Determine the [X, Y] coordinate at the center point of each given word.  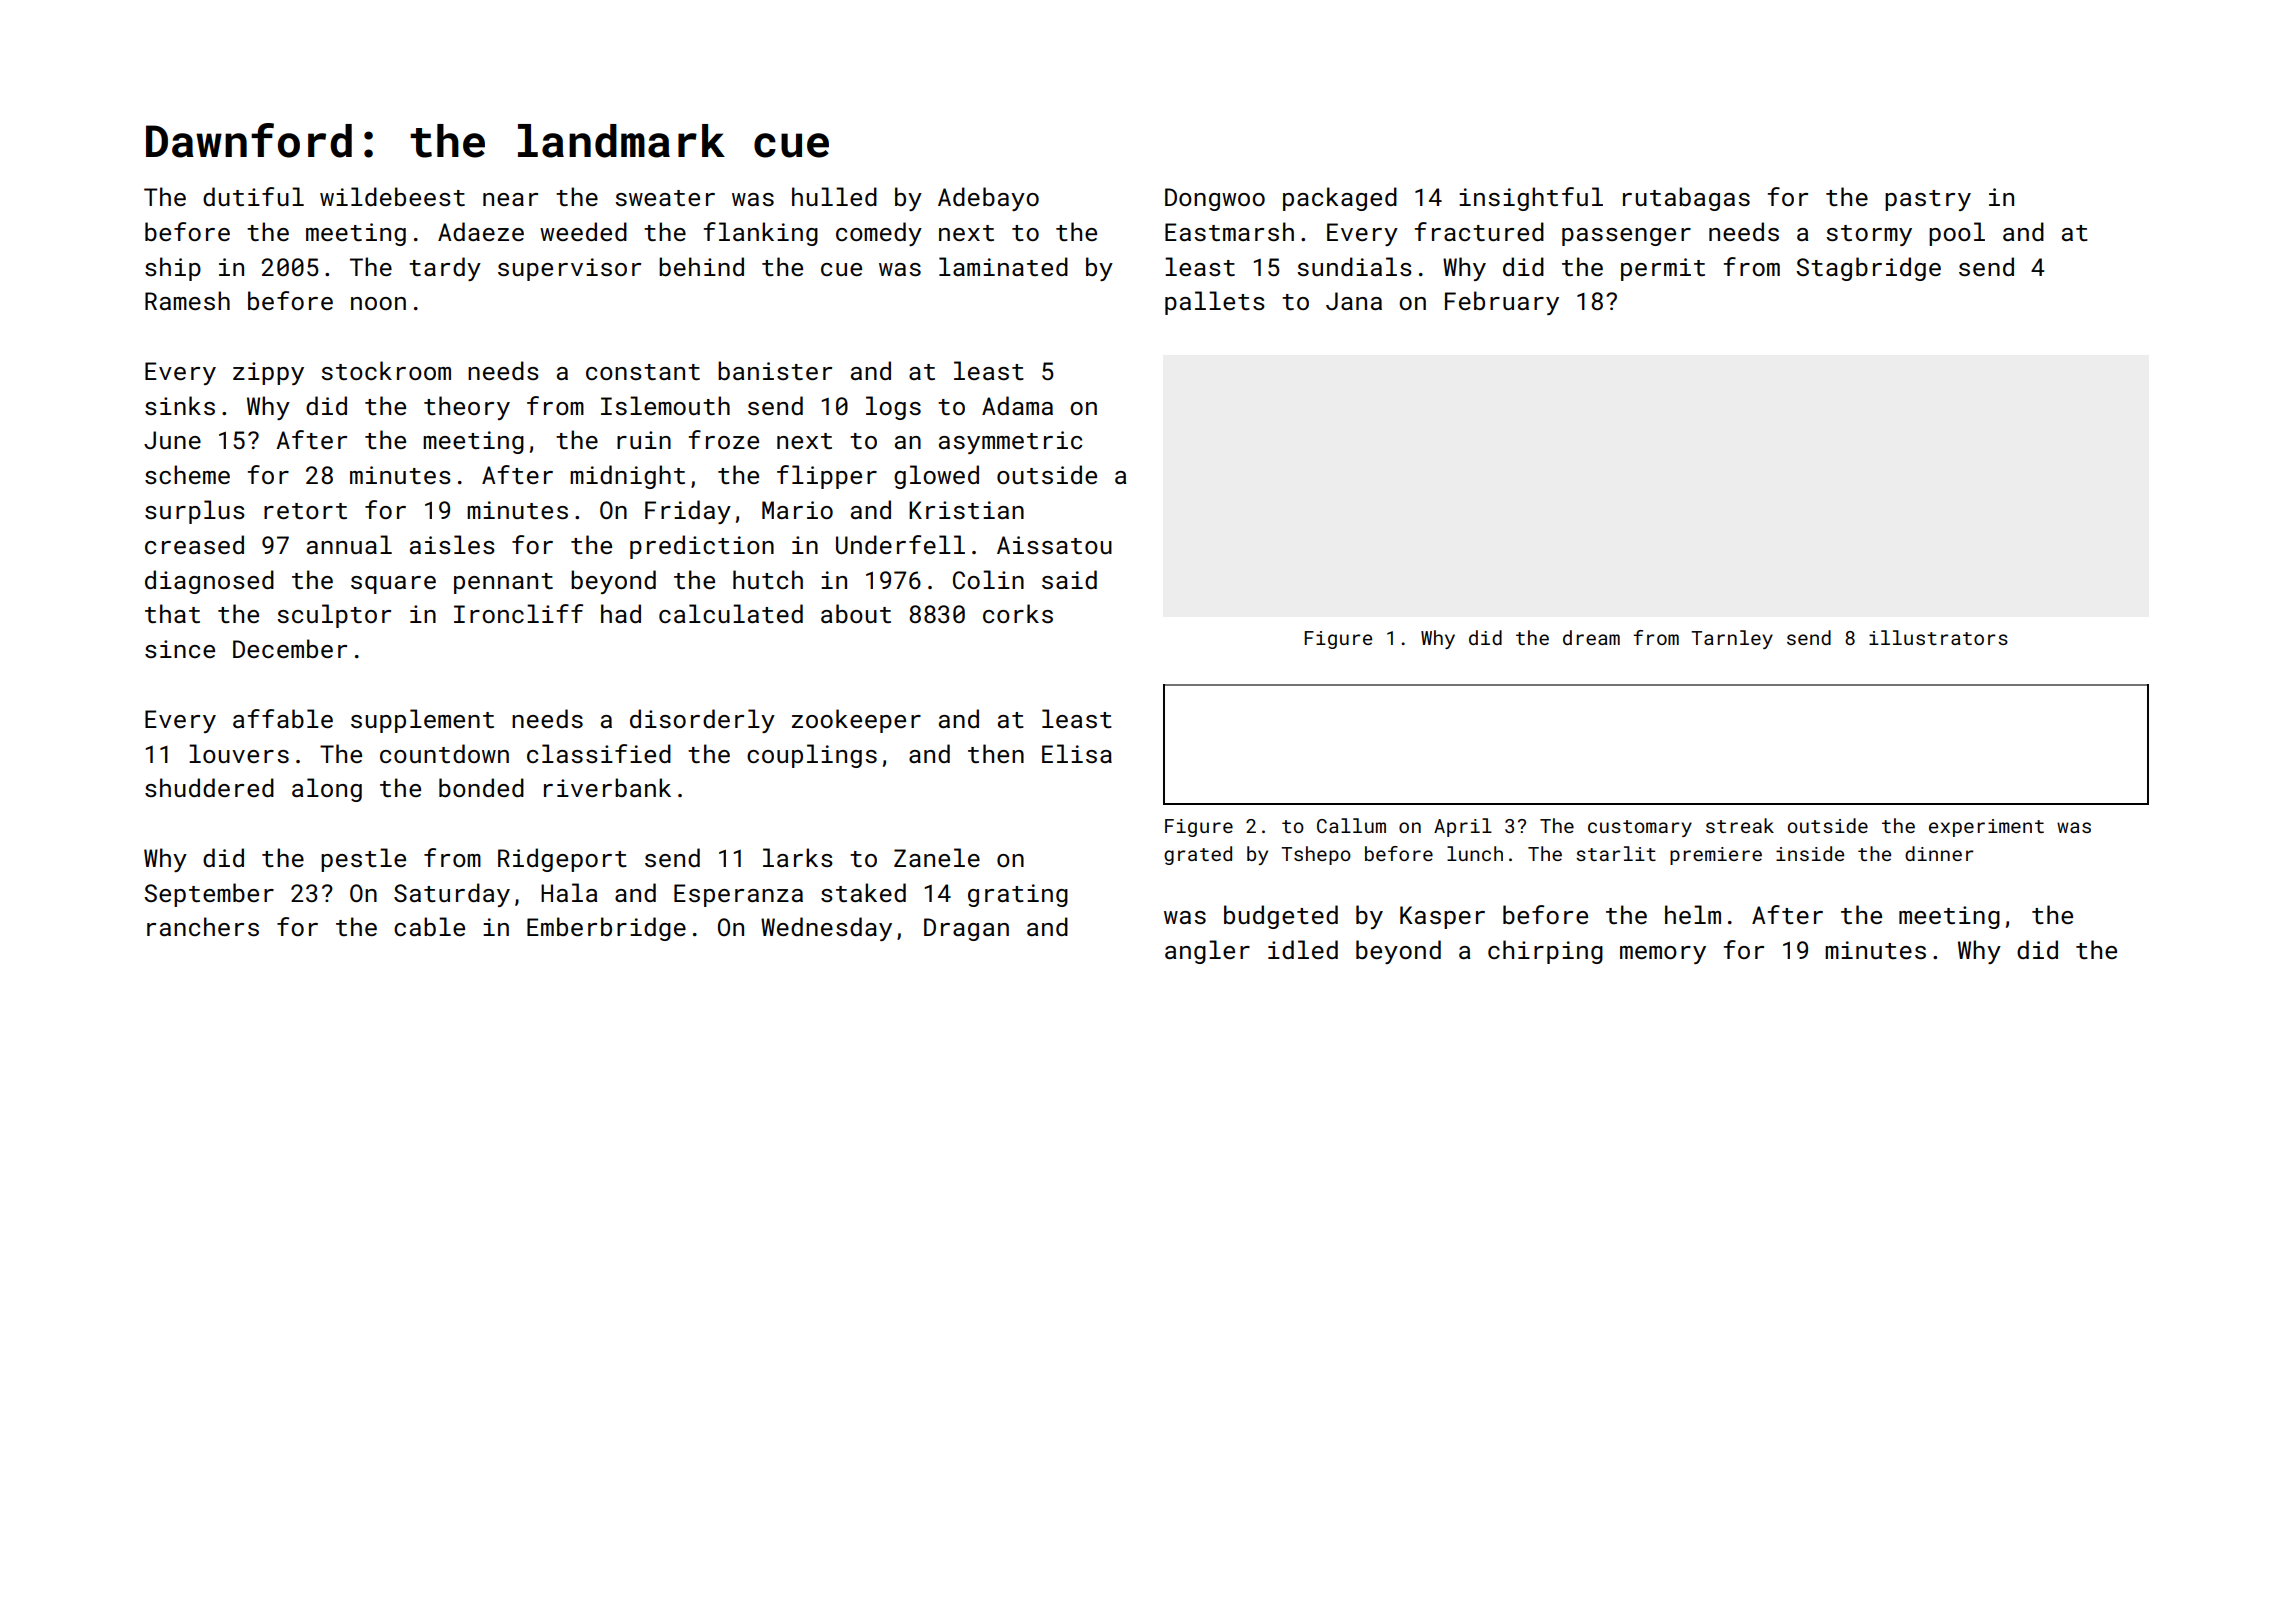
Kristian [966, 510]
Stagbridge [1868, 269]
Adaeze [481, 231]
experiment [1986, 828]
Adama [1017, 405]
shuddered [209, 787]
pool [1957, 234]
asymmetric [1010, 442]
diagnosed [209, 582]
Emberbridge [606, 929]
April [1463, 827]
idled [1303, 949]
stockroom [386, 370]
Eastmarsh [1229, 231]
